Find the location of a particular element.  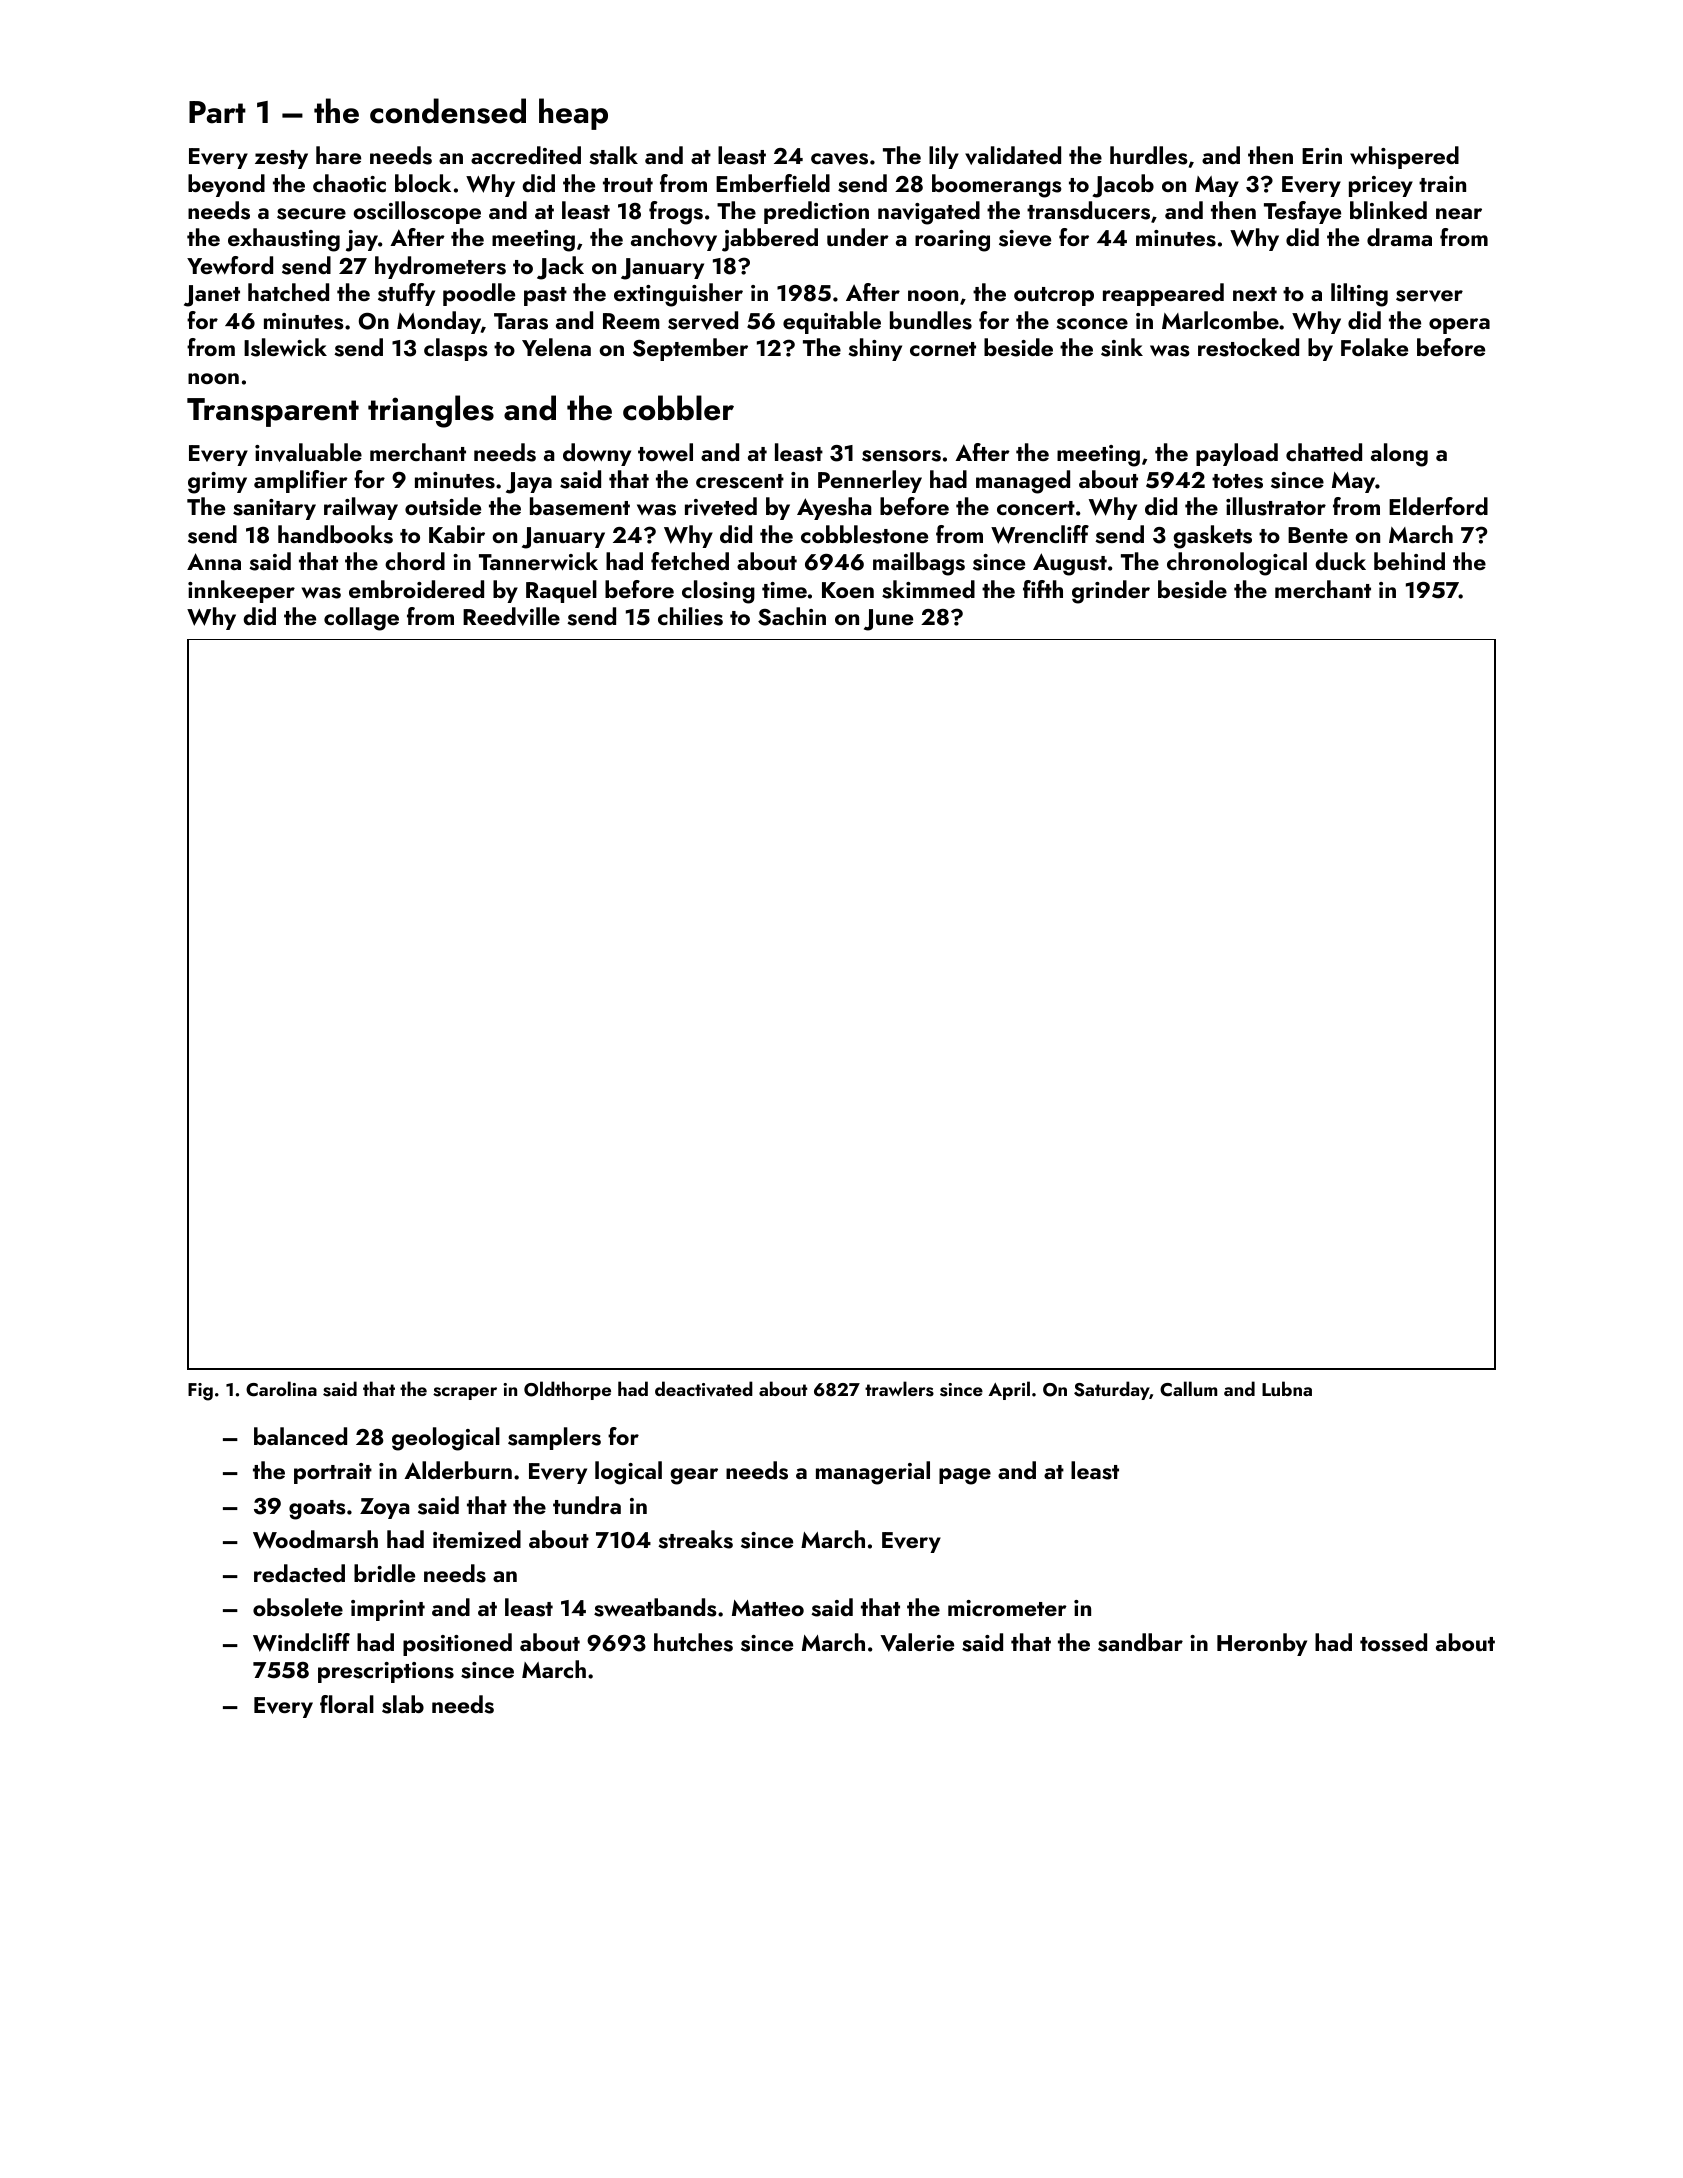

gaskets is located at coordinates (1212, 537).
